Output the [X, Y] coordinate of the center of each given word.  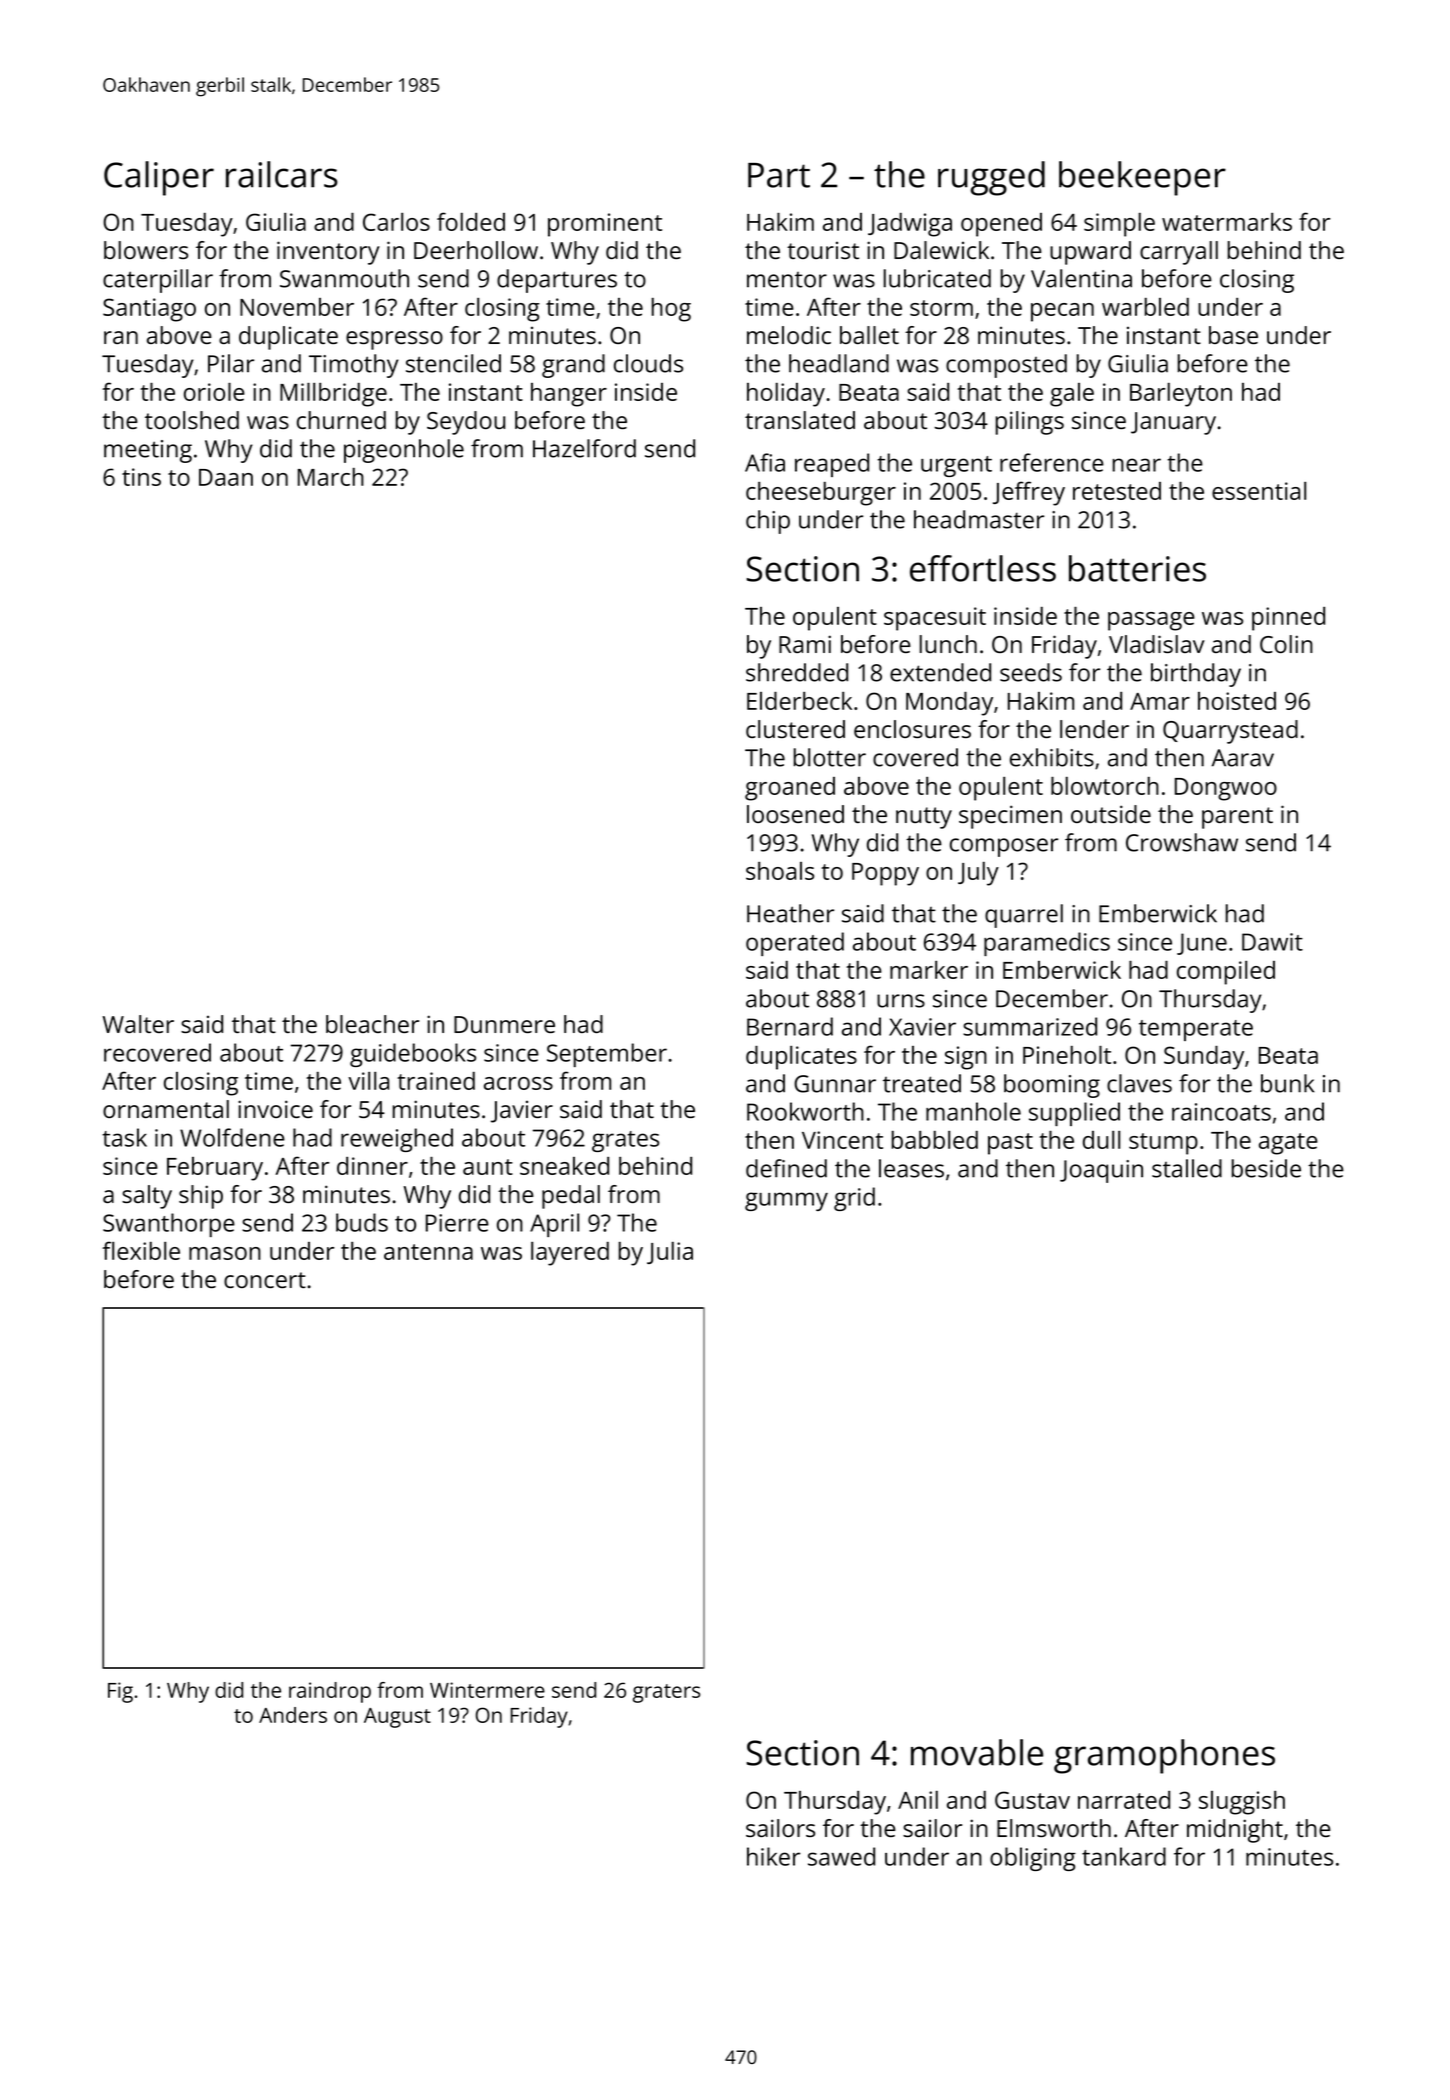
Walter [138, 1024]
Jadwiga [910, 225]
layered [570, 1254]
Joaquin [1101, 1171]
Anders [293, 1715]
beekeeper [1142, 178]
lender [1094, 729]
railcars [282, 174]
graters [666, 1693]
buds [362, 1222]
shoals [780, 871]
